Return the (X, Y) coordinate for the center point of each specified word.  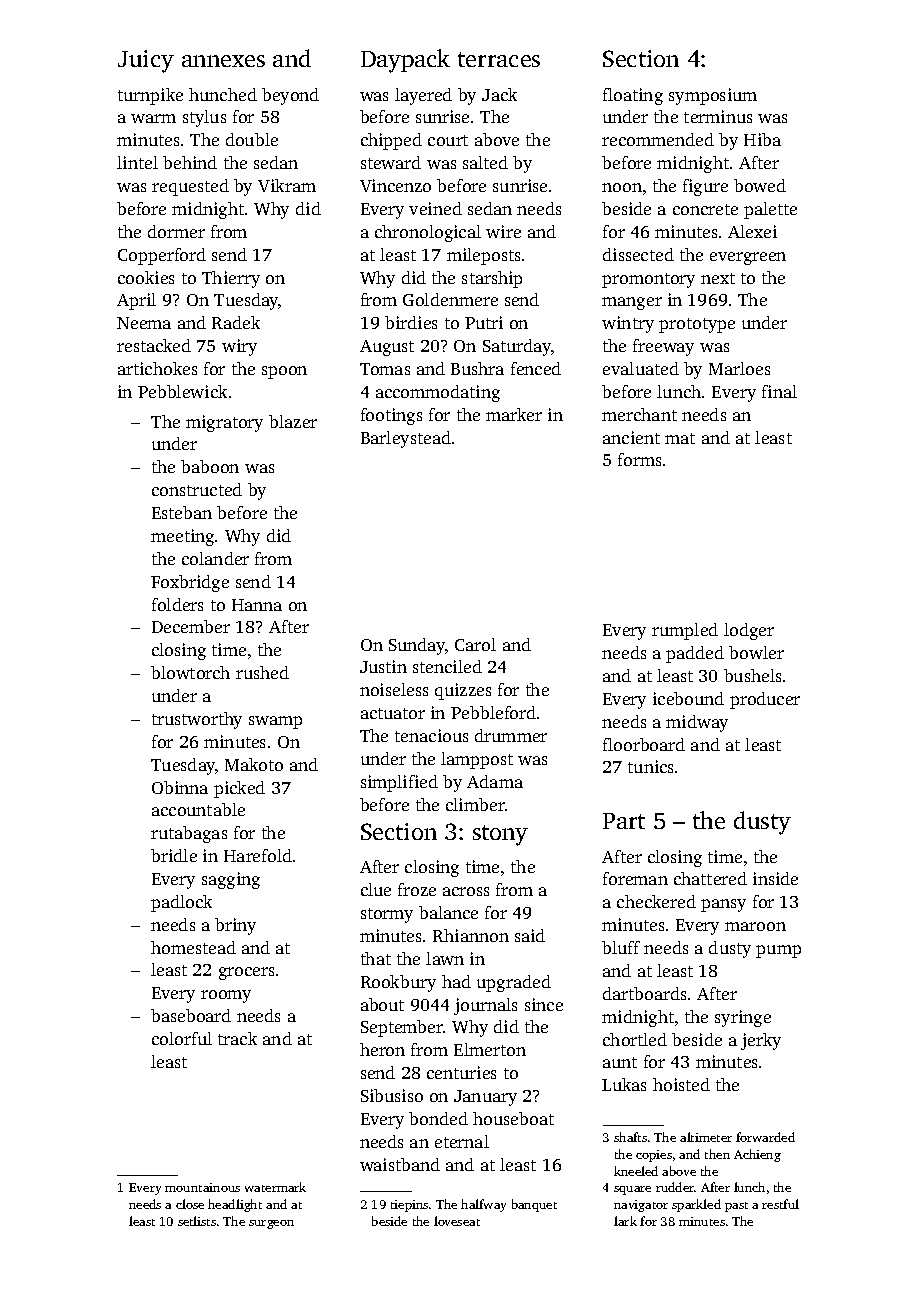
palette (770, 210)
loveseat (457, 1221)
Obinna (180, 787)
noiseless (394, 689)
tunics (650, 766)
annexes (223, 61)
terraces (499, 59)
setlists (197, 1221)
